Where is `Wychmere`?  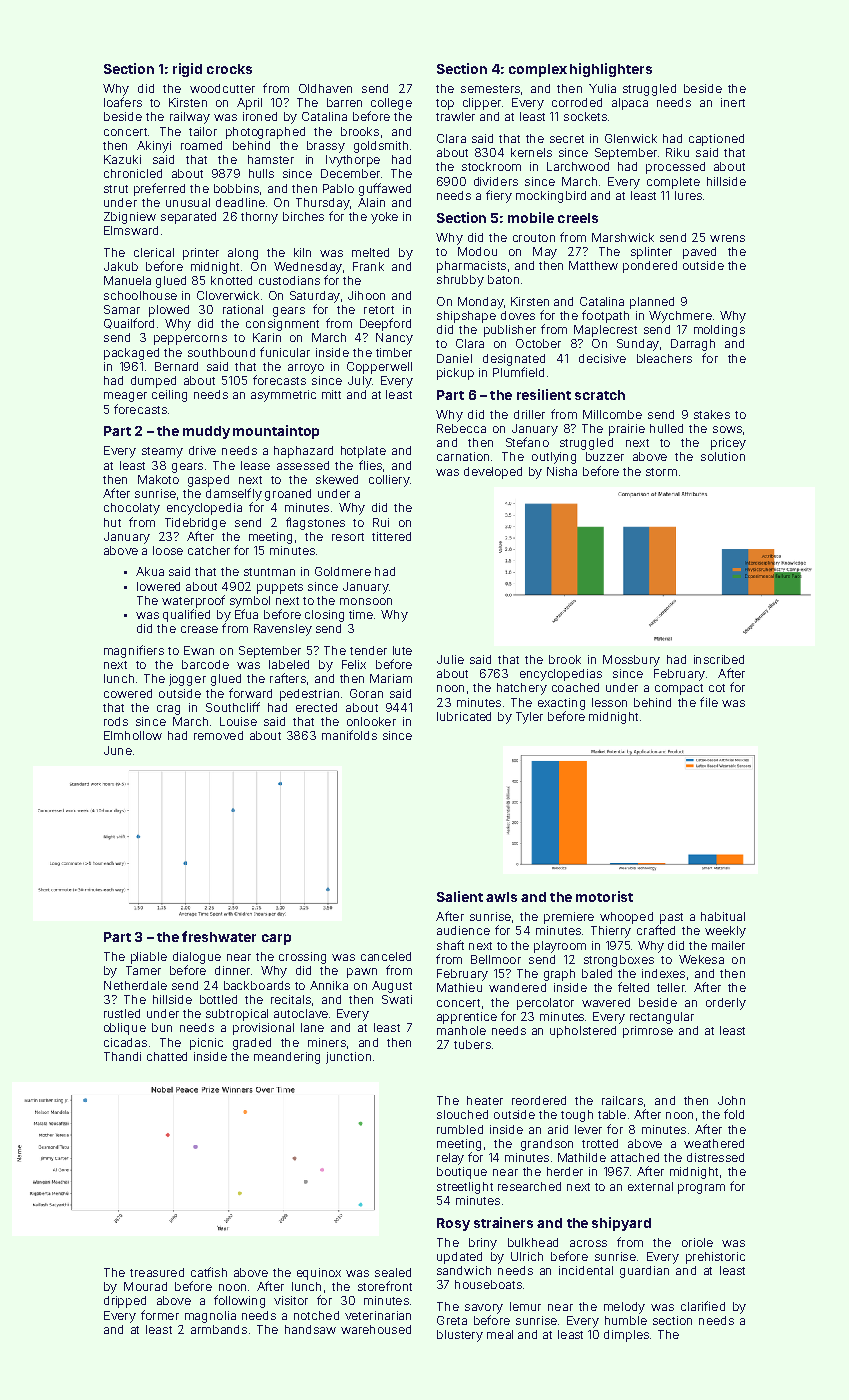 Wychmere is located at coordinates (680, 317).
